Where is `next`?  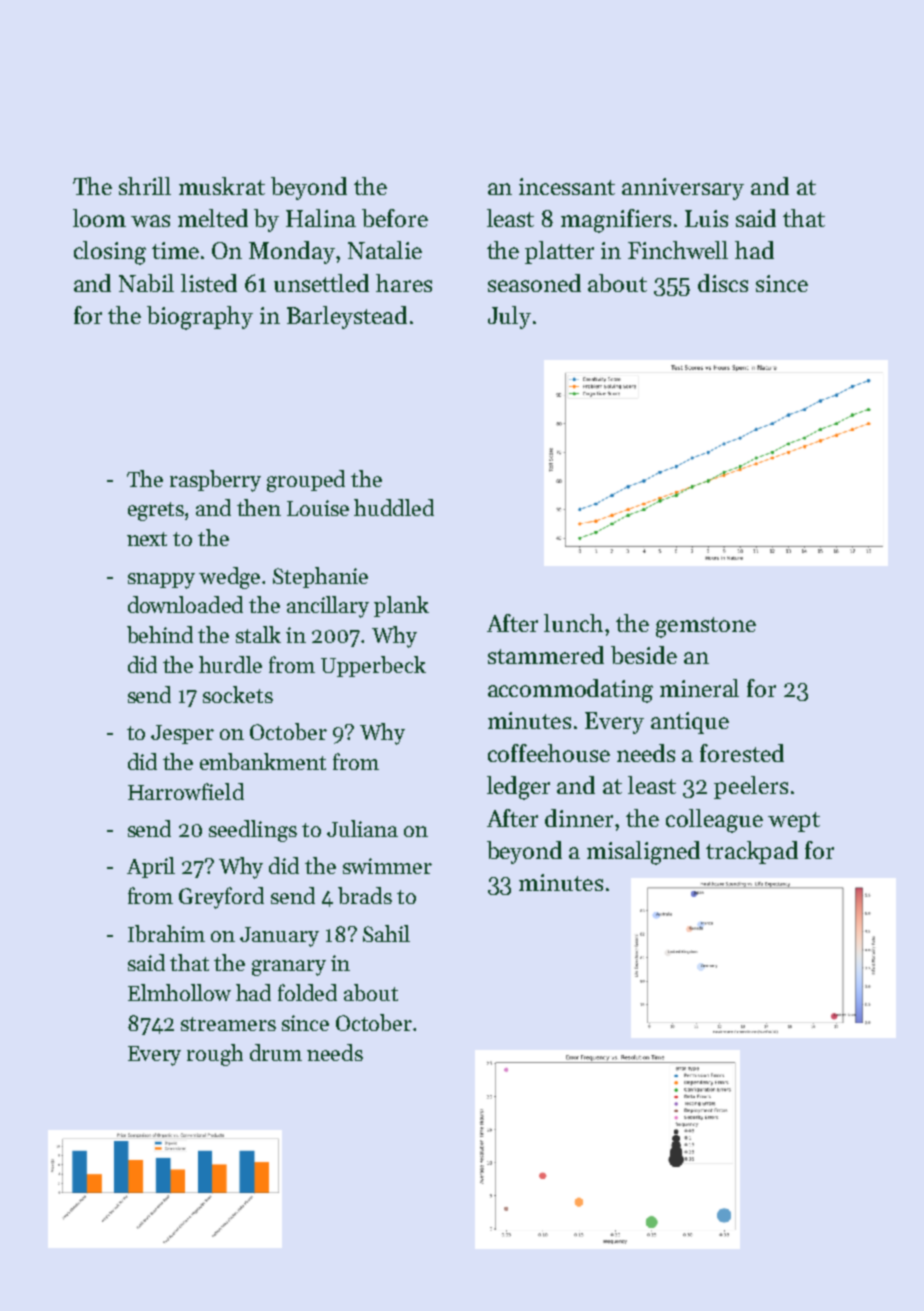 next is located at coordinates (147, 539).
